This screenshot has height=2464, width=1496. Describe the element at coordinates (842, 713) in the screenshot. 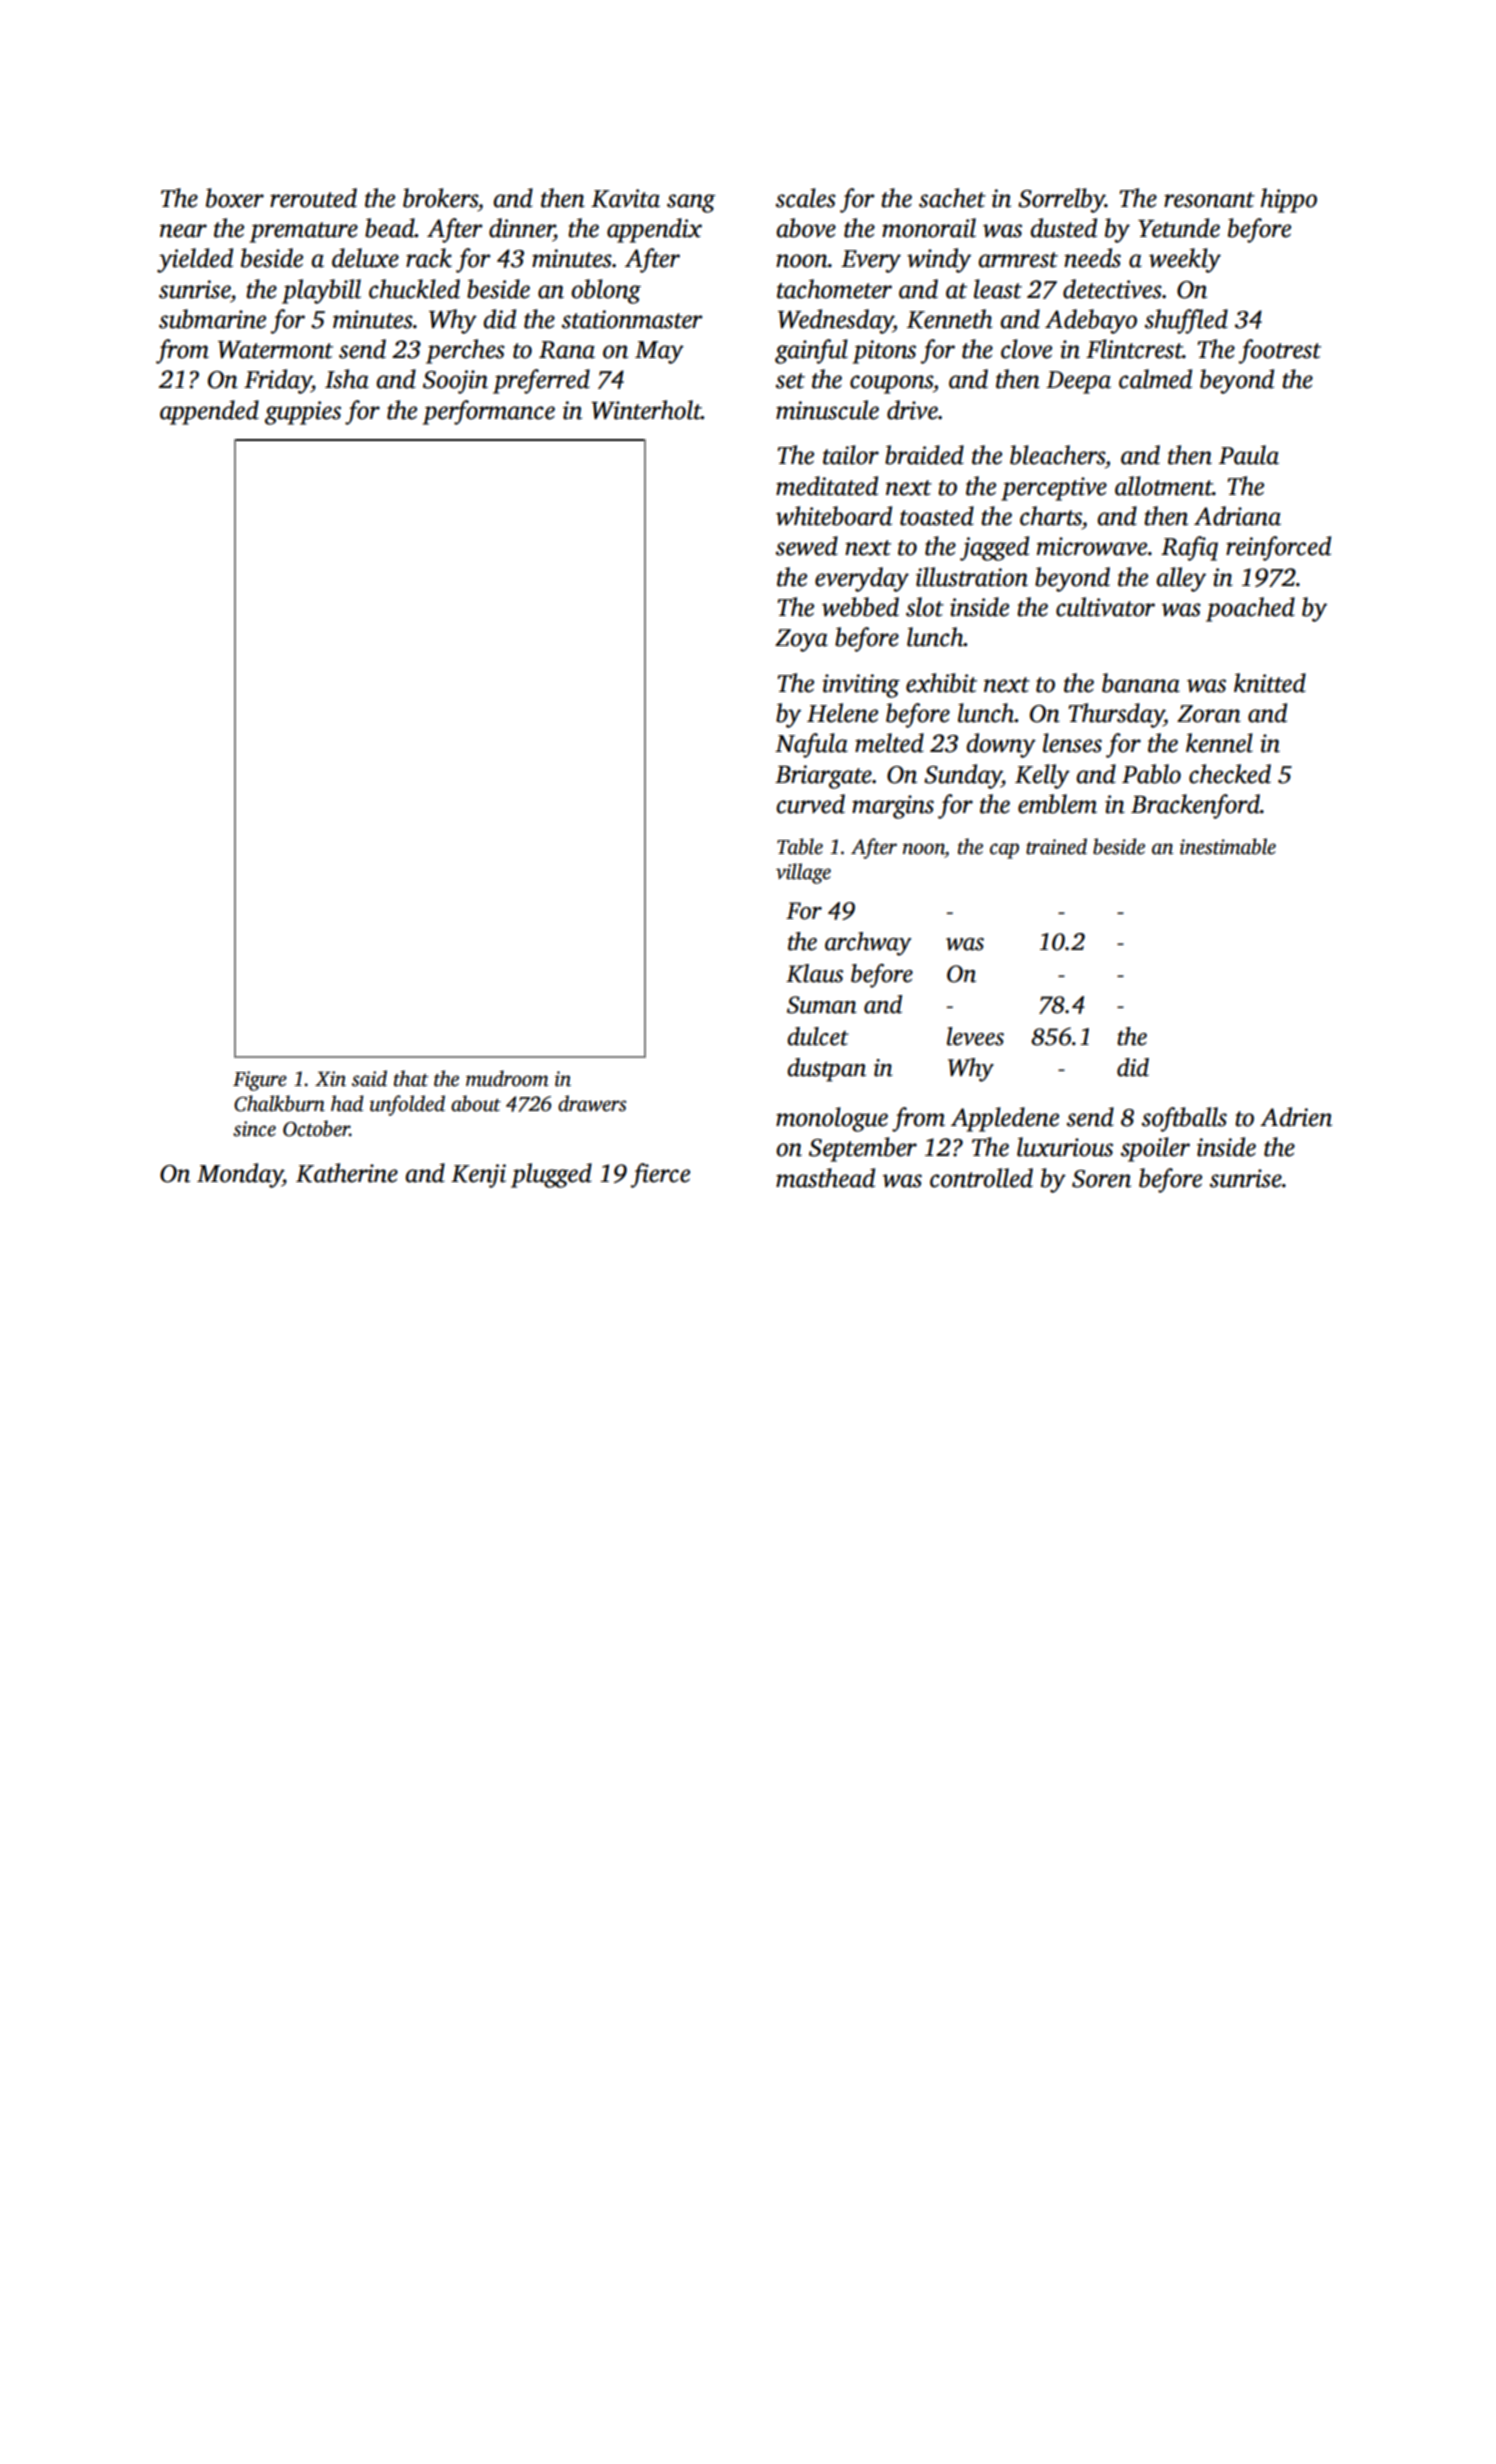

I see `Helene` at that location.
